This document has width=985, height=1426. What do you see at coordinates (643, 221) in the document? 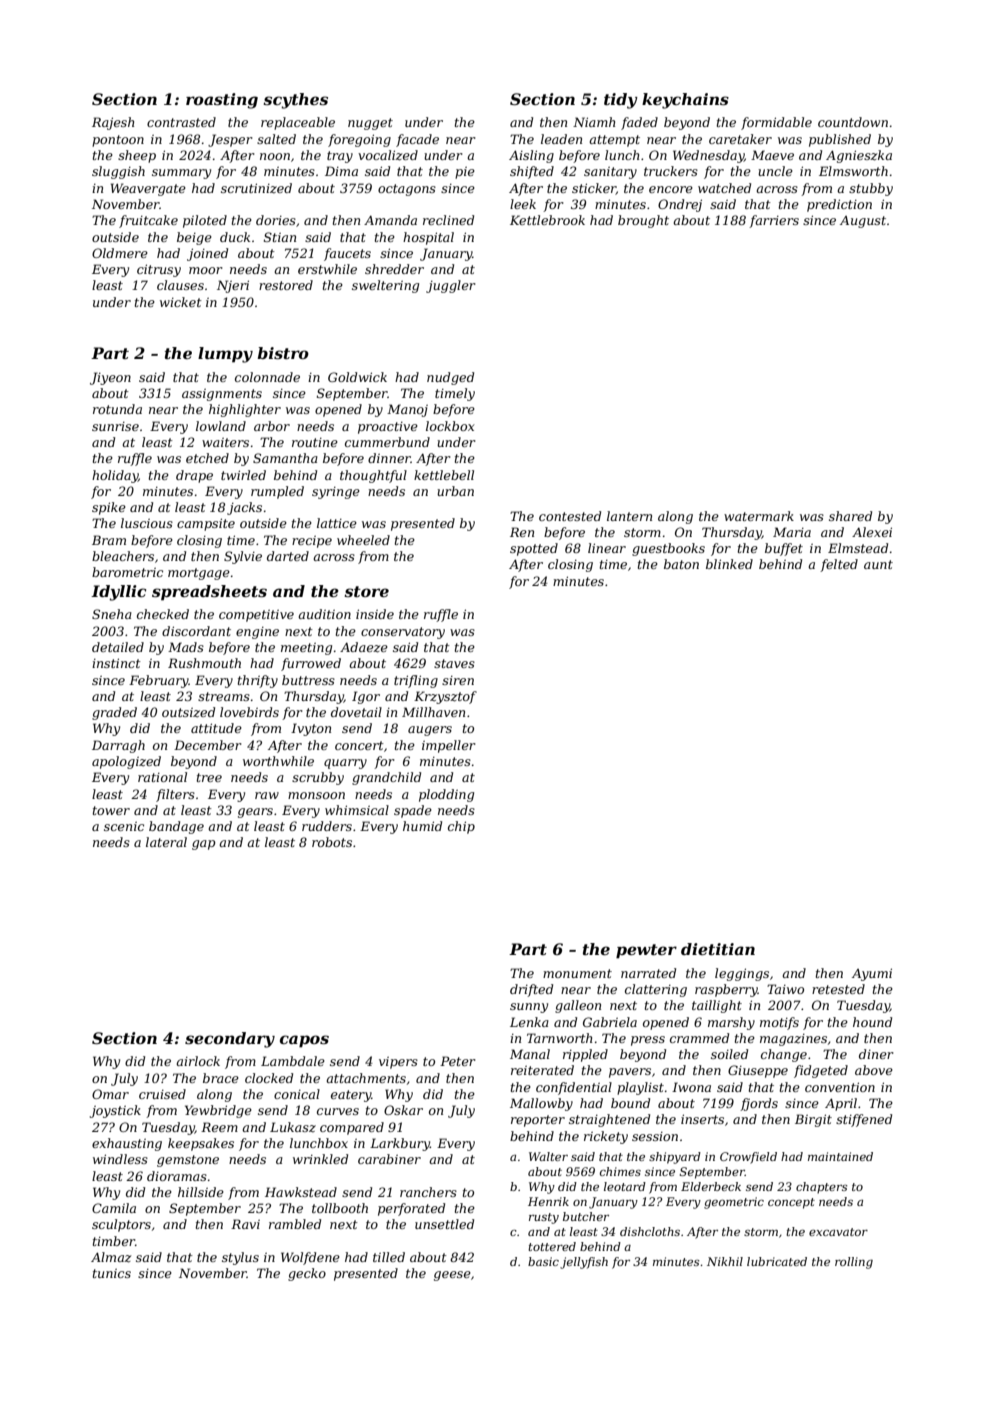
I see `brought` at bounding box center [643, 221].
